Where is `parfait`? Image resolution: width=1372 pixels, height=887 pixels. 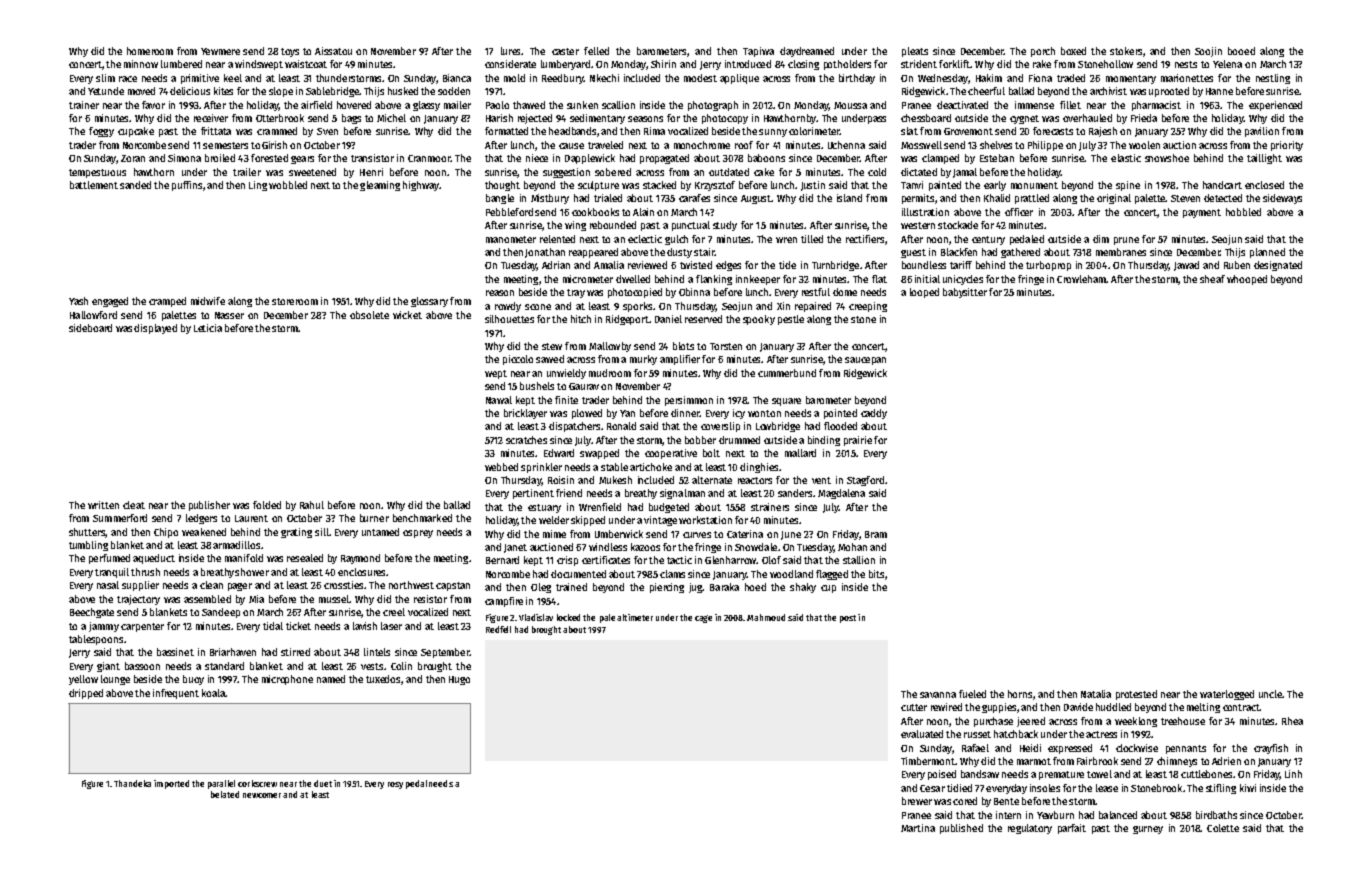 parfait is located at coordinates (1072, 829).
